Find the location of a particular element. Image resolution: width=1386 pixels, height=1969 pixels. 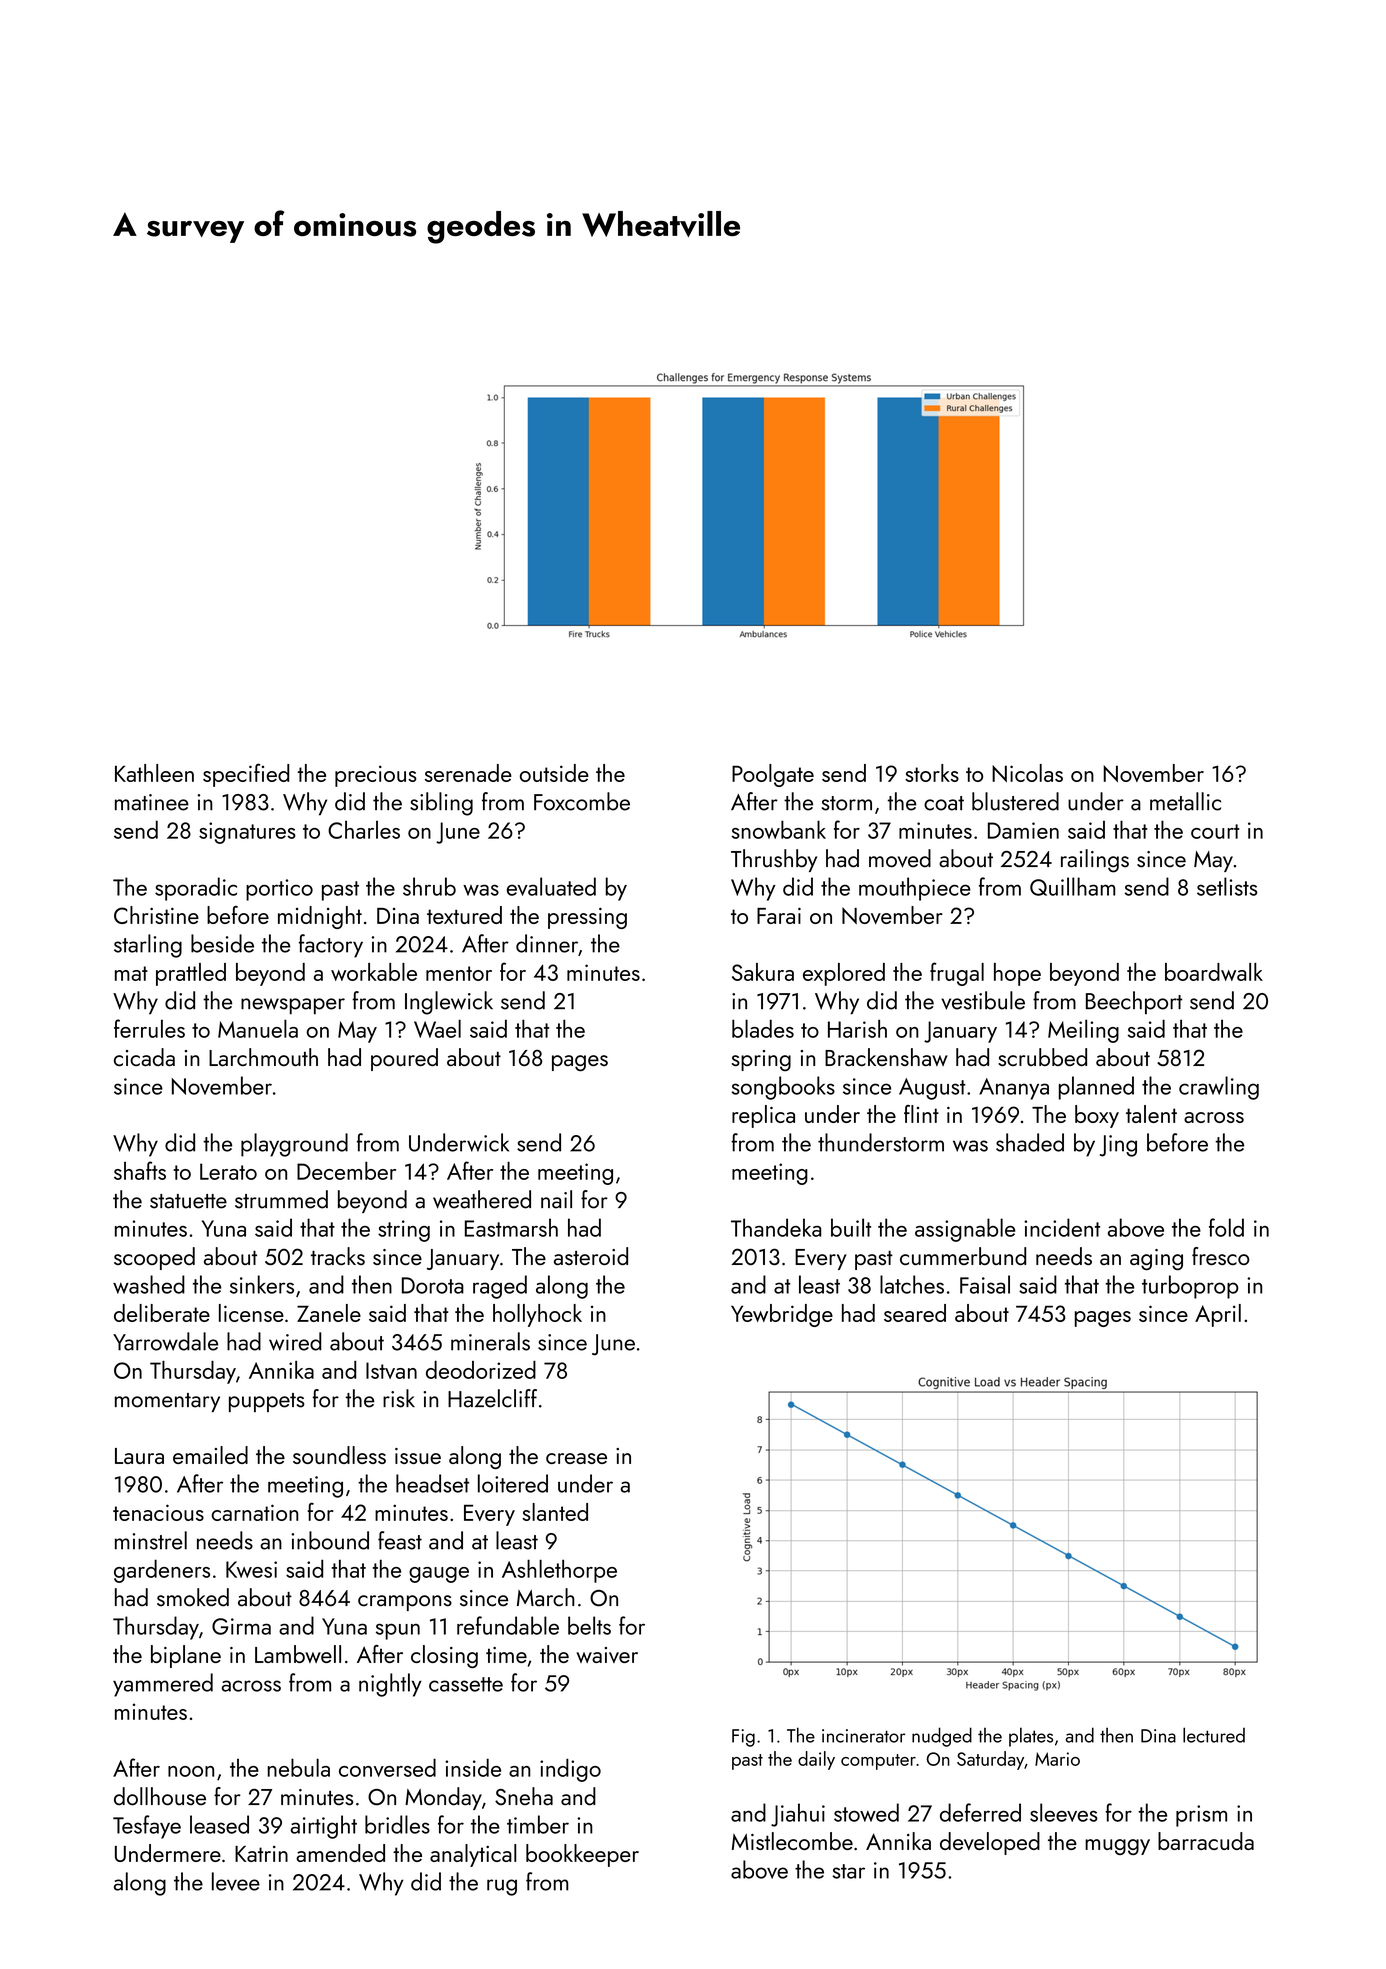

turboprop is located at coordinates (1190, 1287).
